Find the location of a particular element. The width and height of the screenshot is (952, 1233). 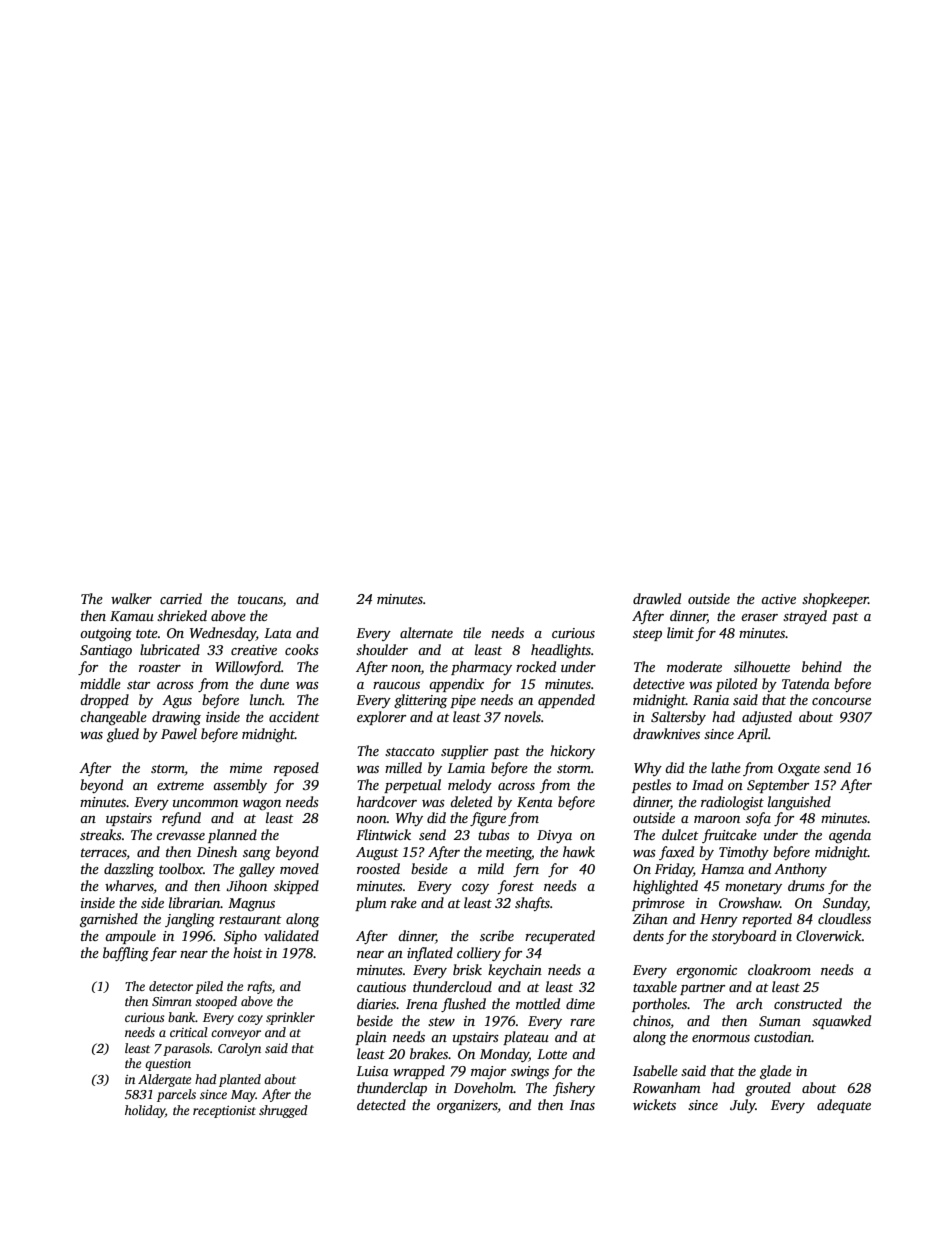

Cloverwick is located at coordinates (829, 935).
